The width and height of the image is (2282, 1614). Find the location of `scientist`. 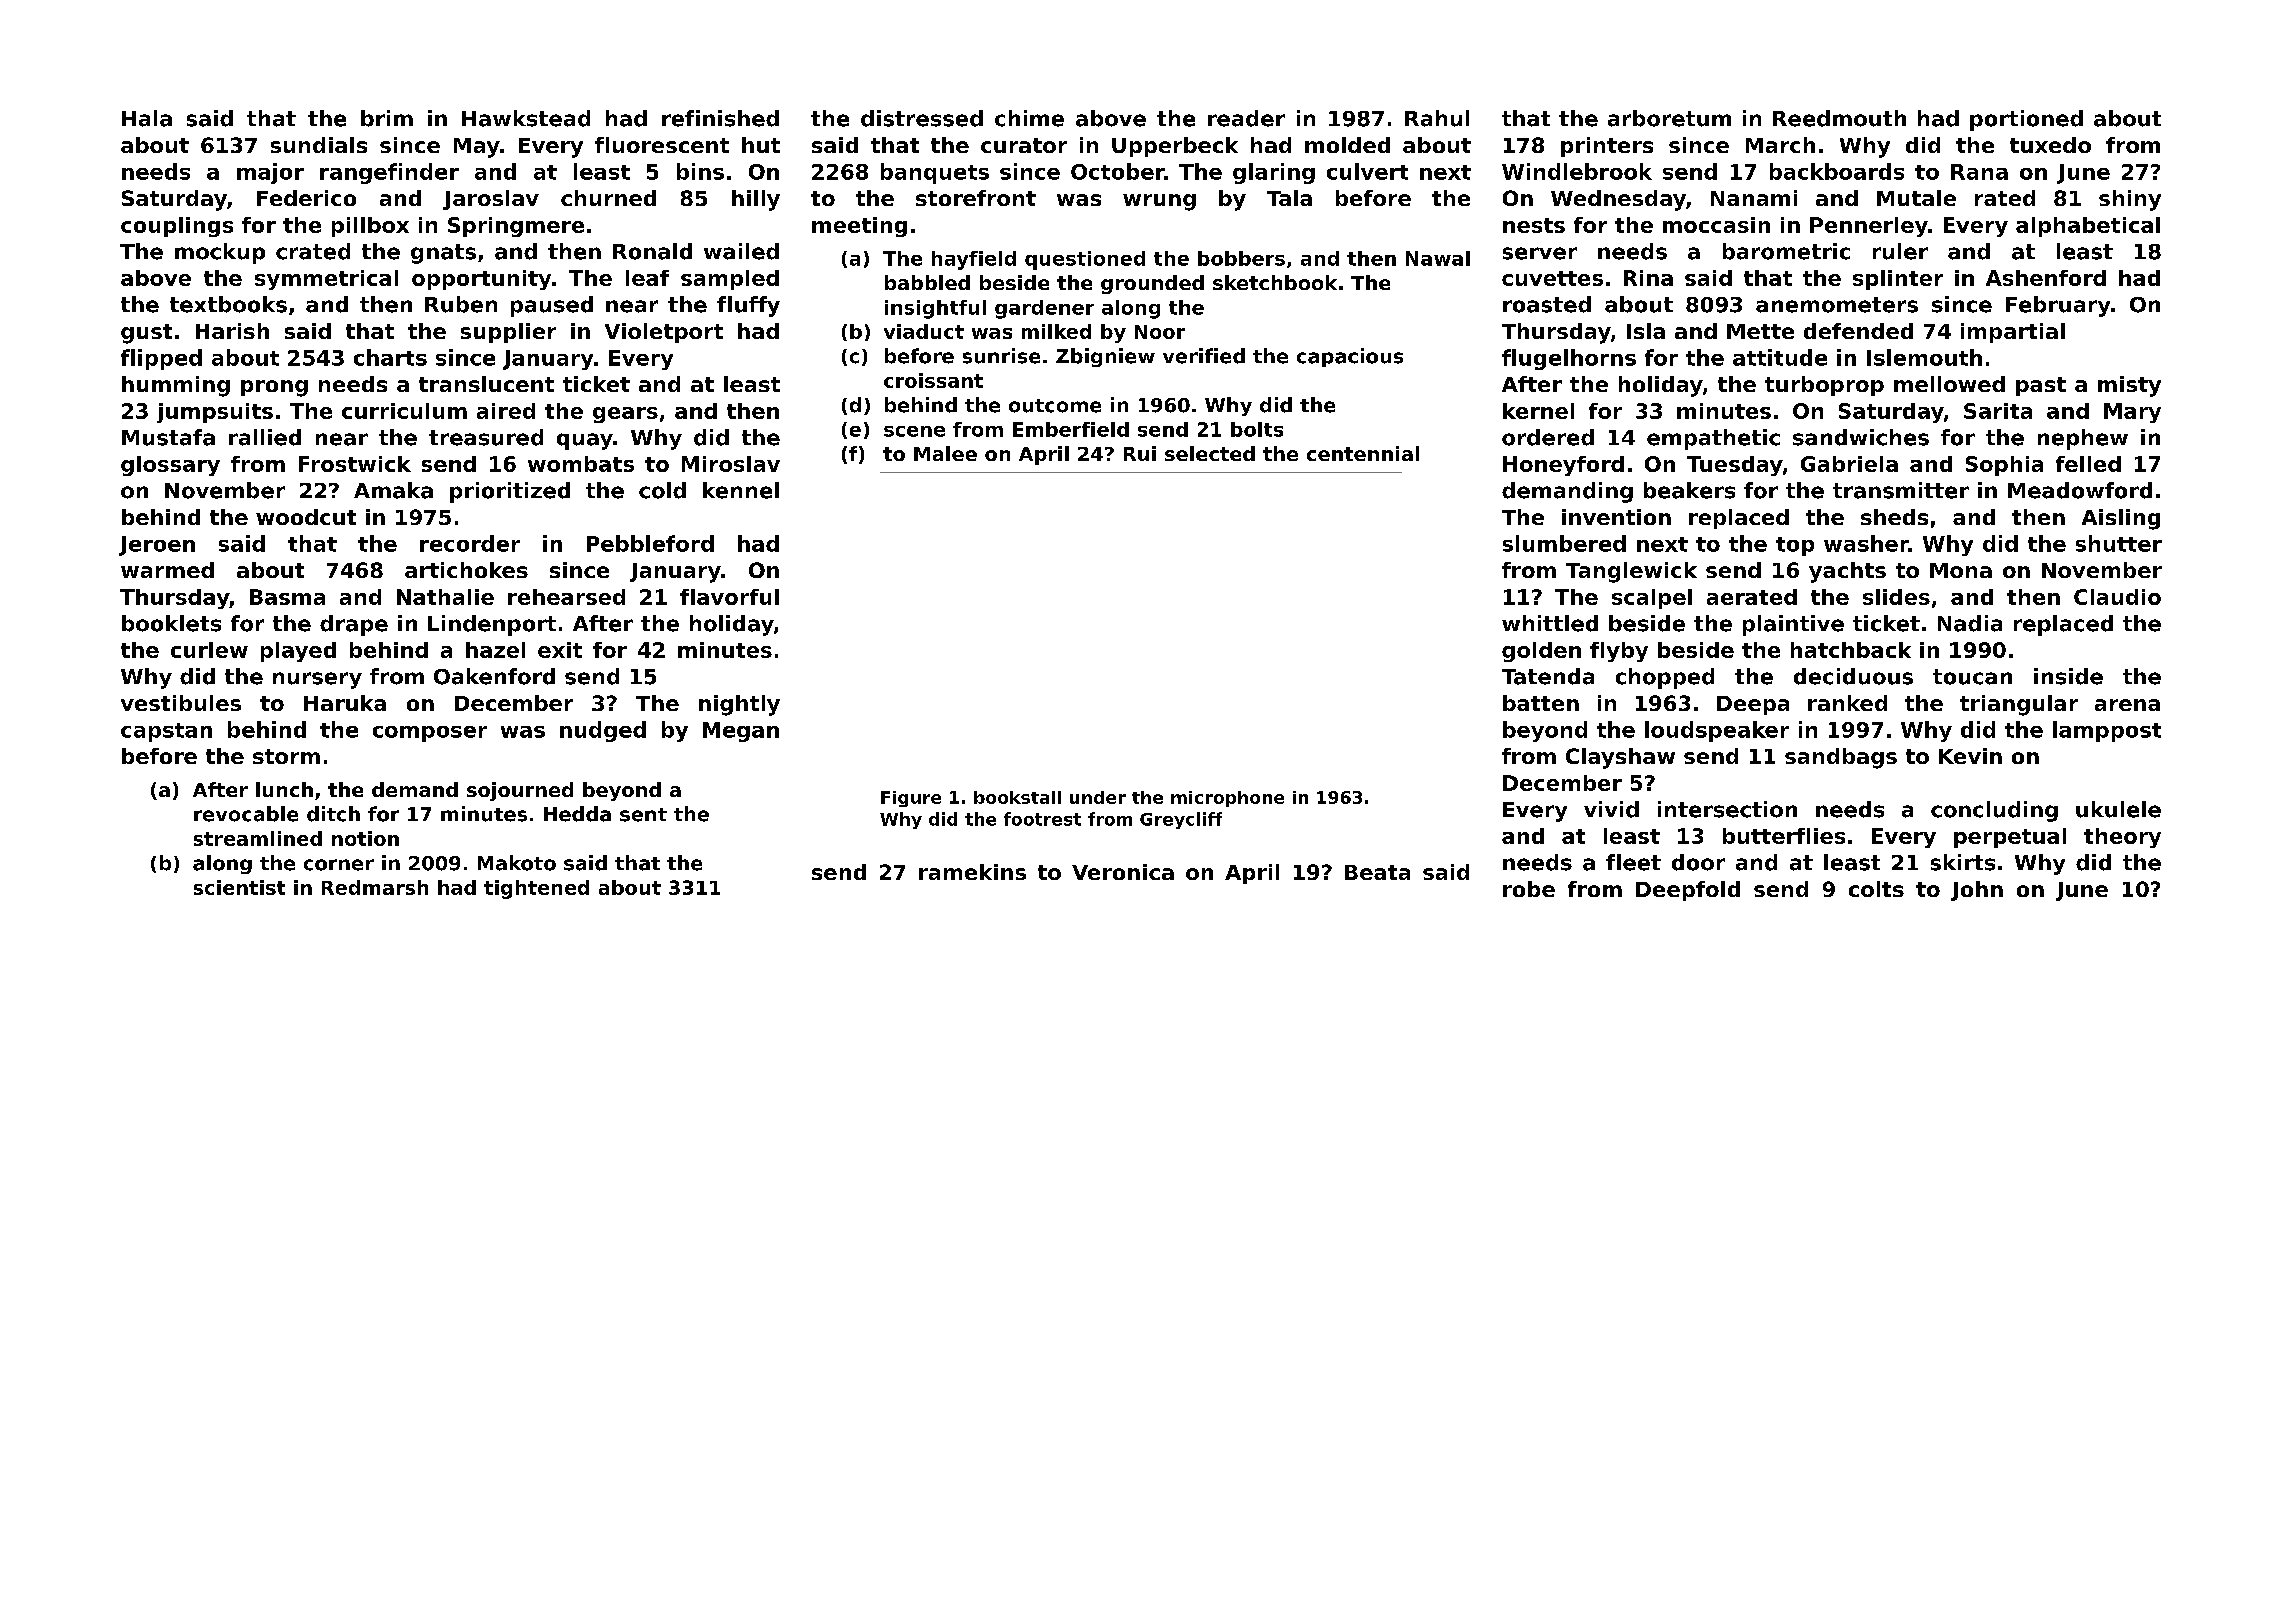

scientist is located at coordinates (239, 887).
